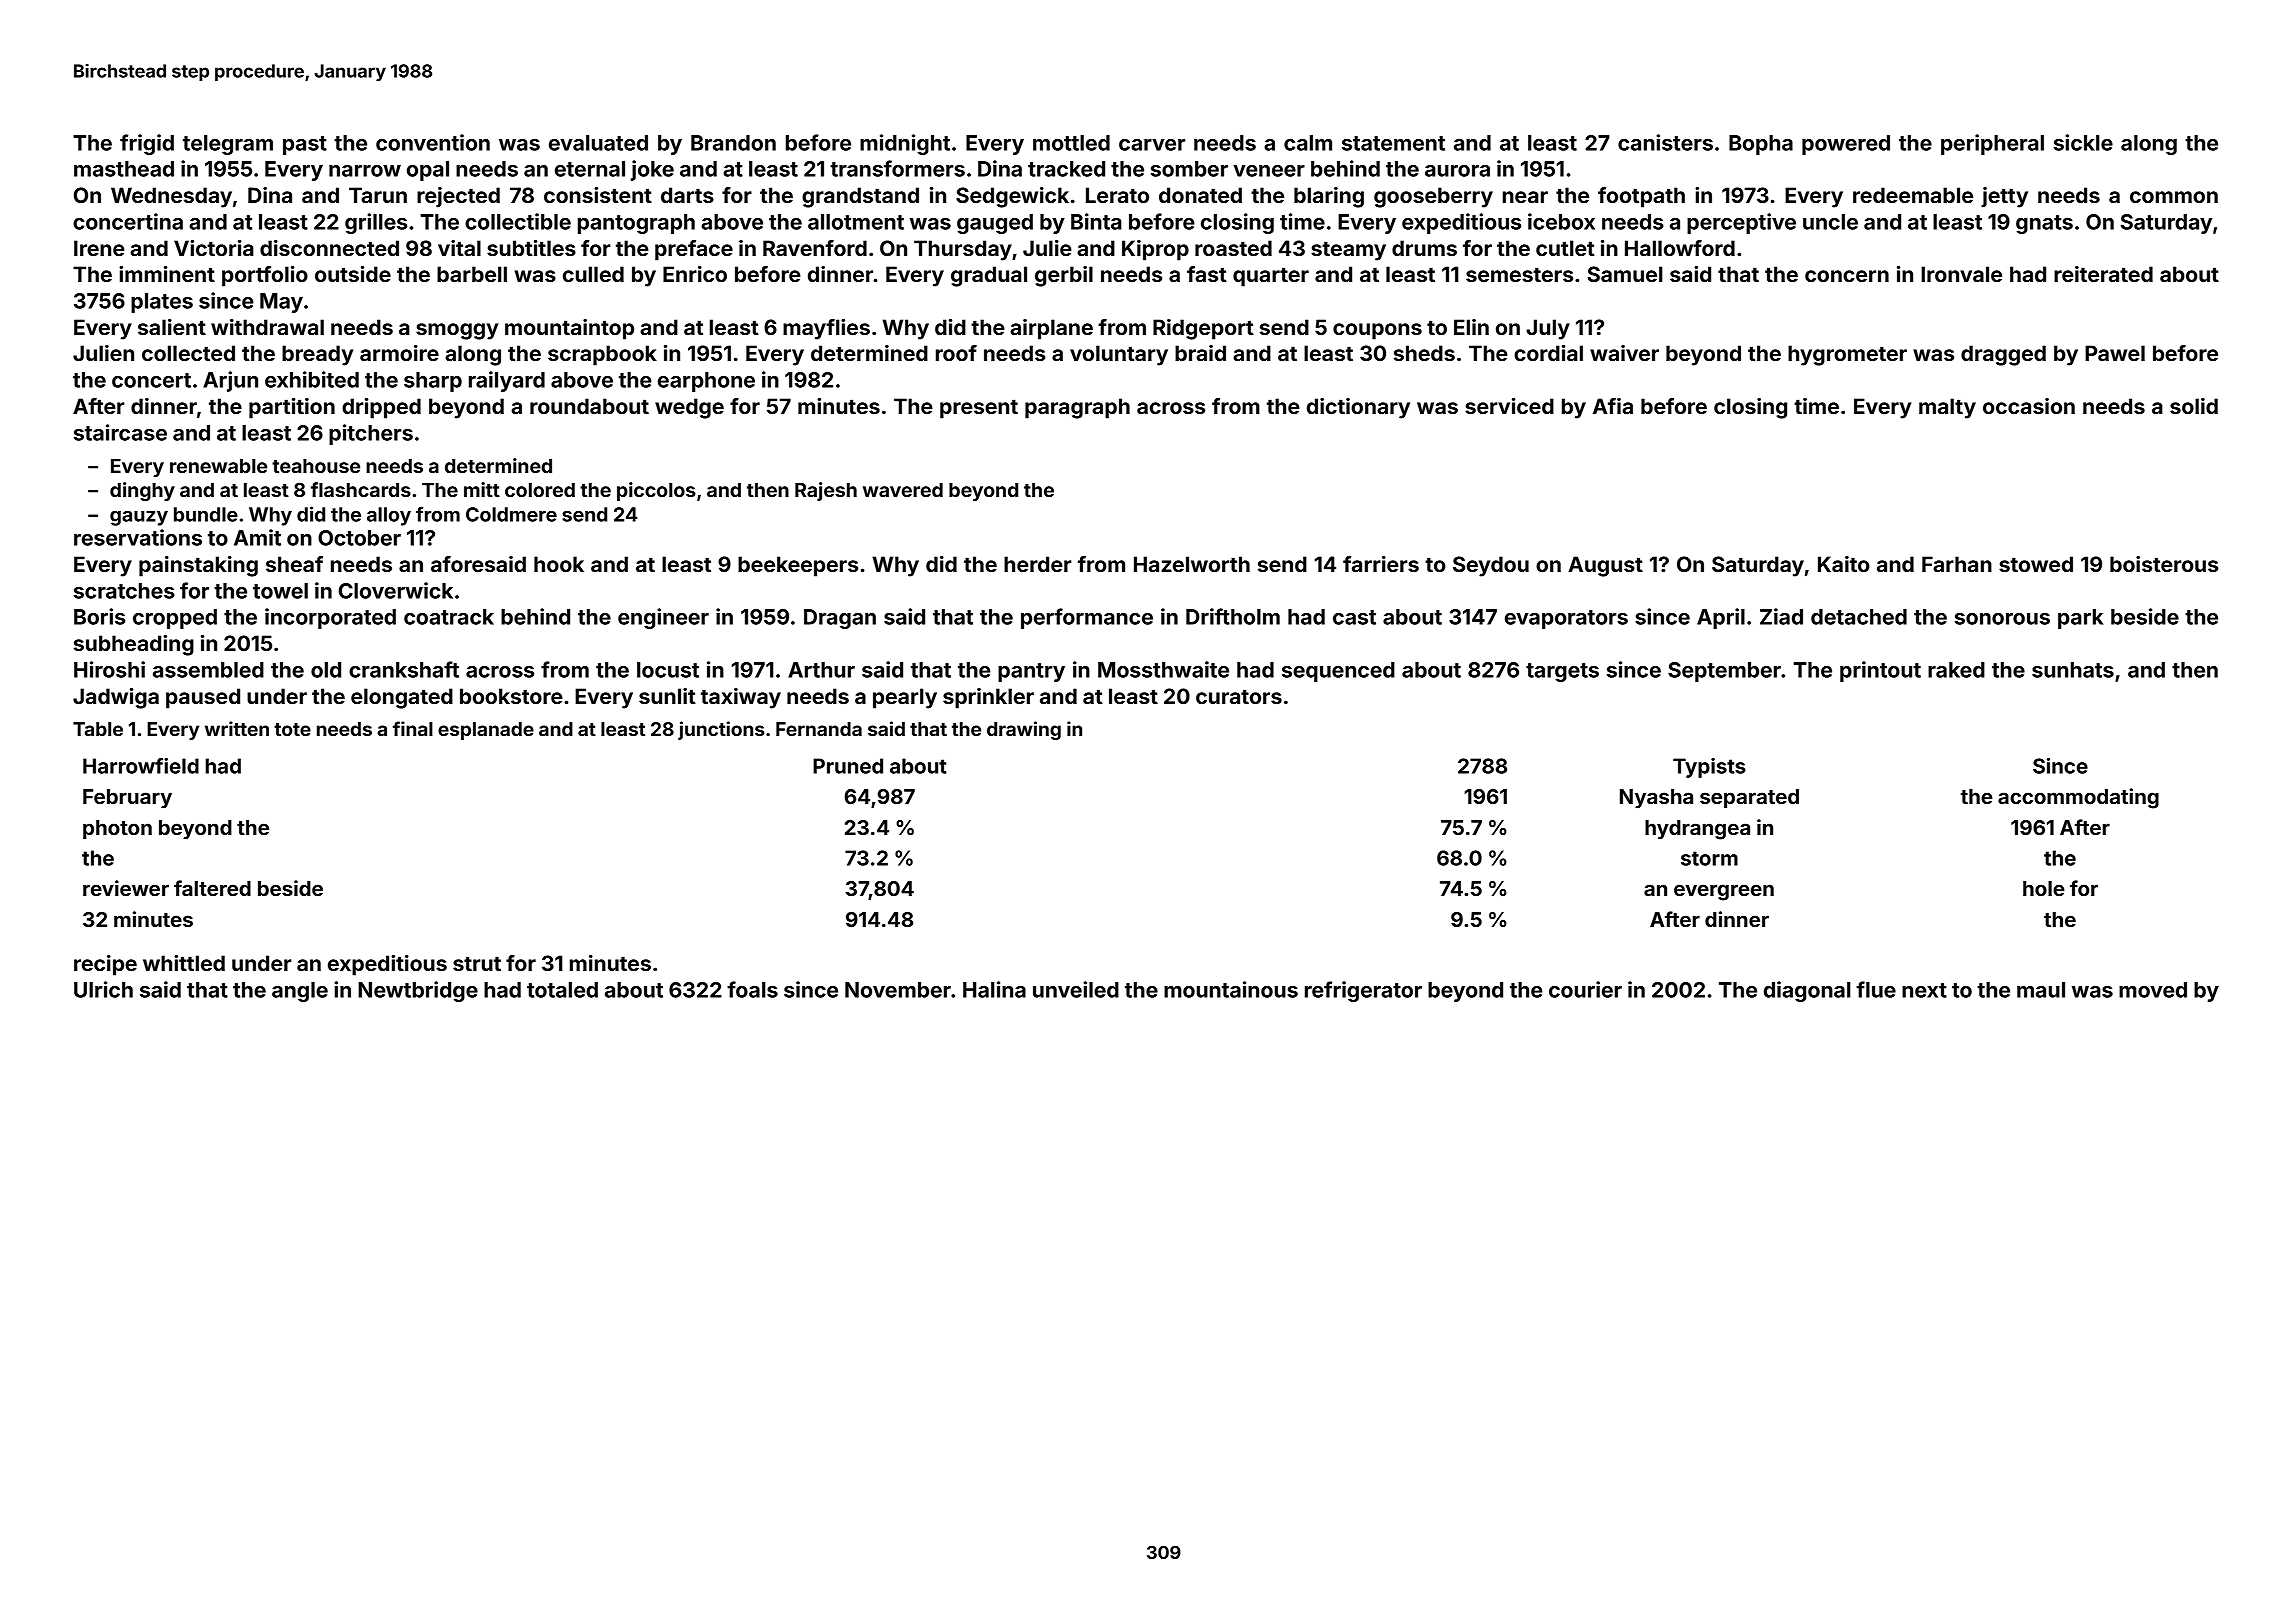  I want to click on midnight, so click(905, 144).
